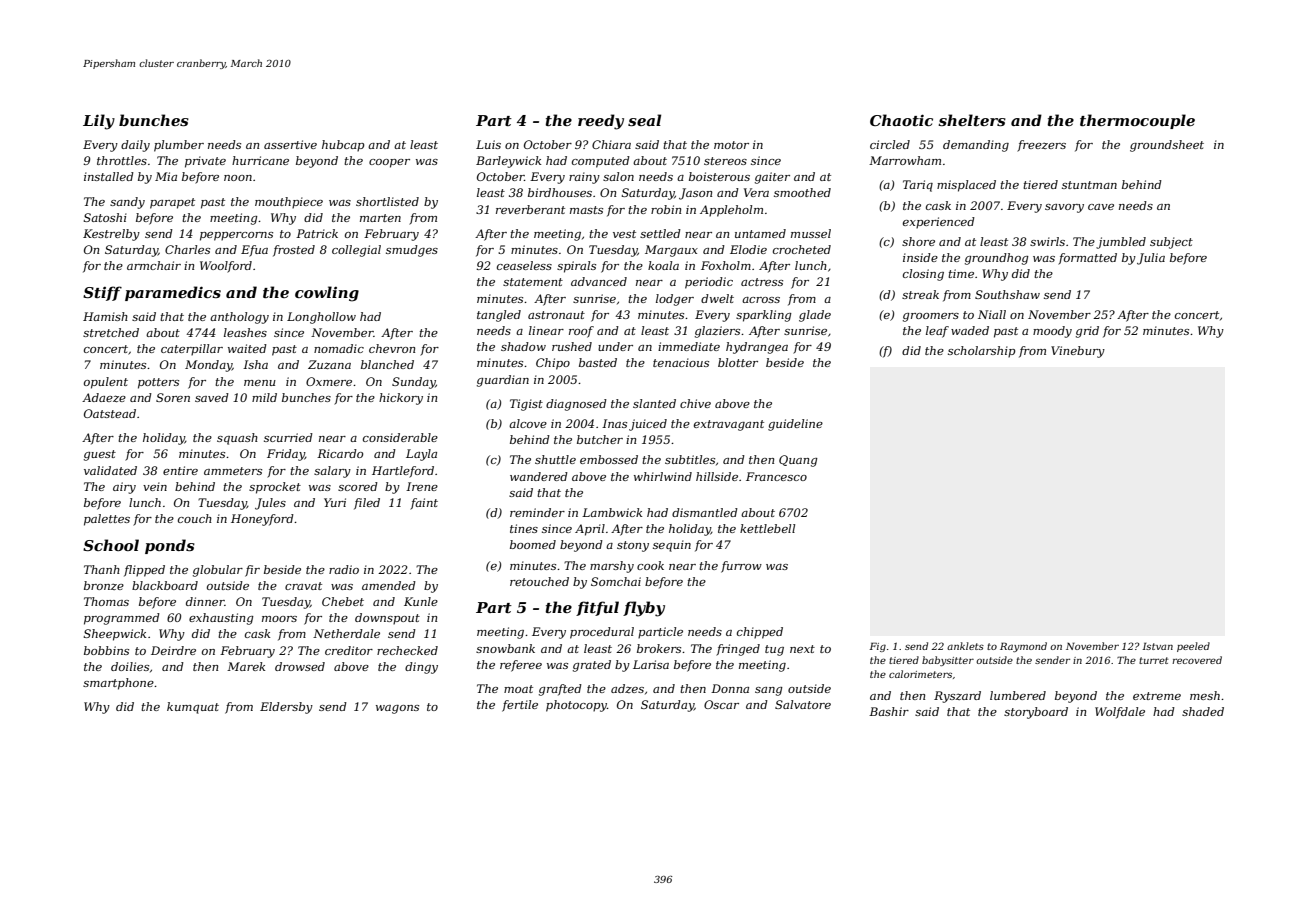 Image resolution: width=1308 pixels, height=924 pixels. What do you see at coordinates (290, 144) in the page?
I see `assertive` at bounding box center [290, 144].
